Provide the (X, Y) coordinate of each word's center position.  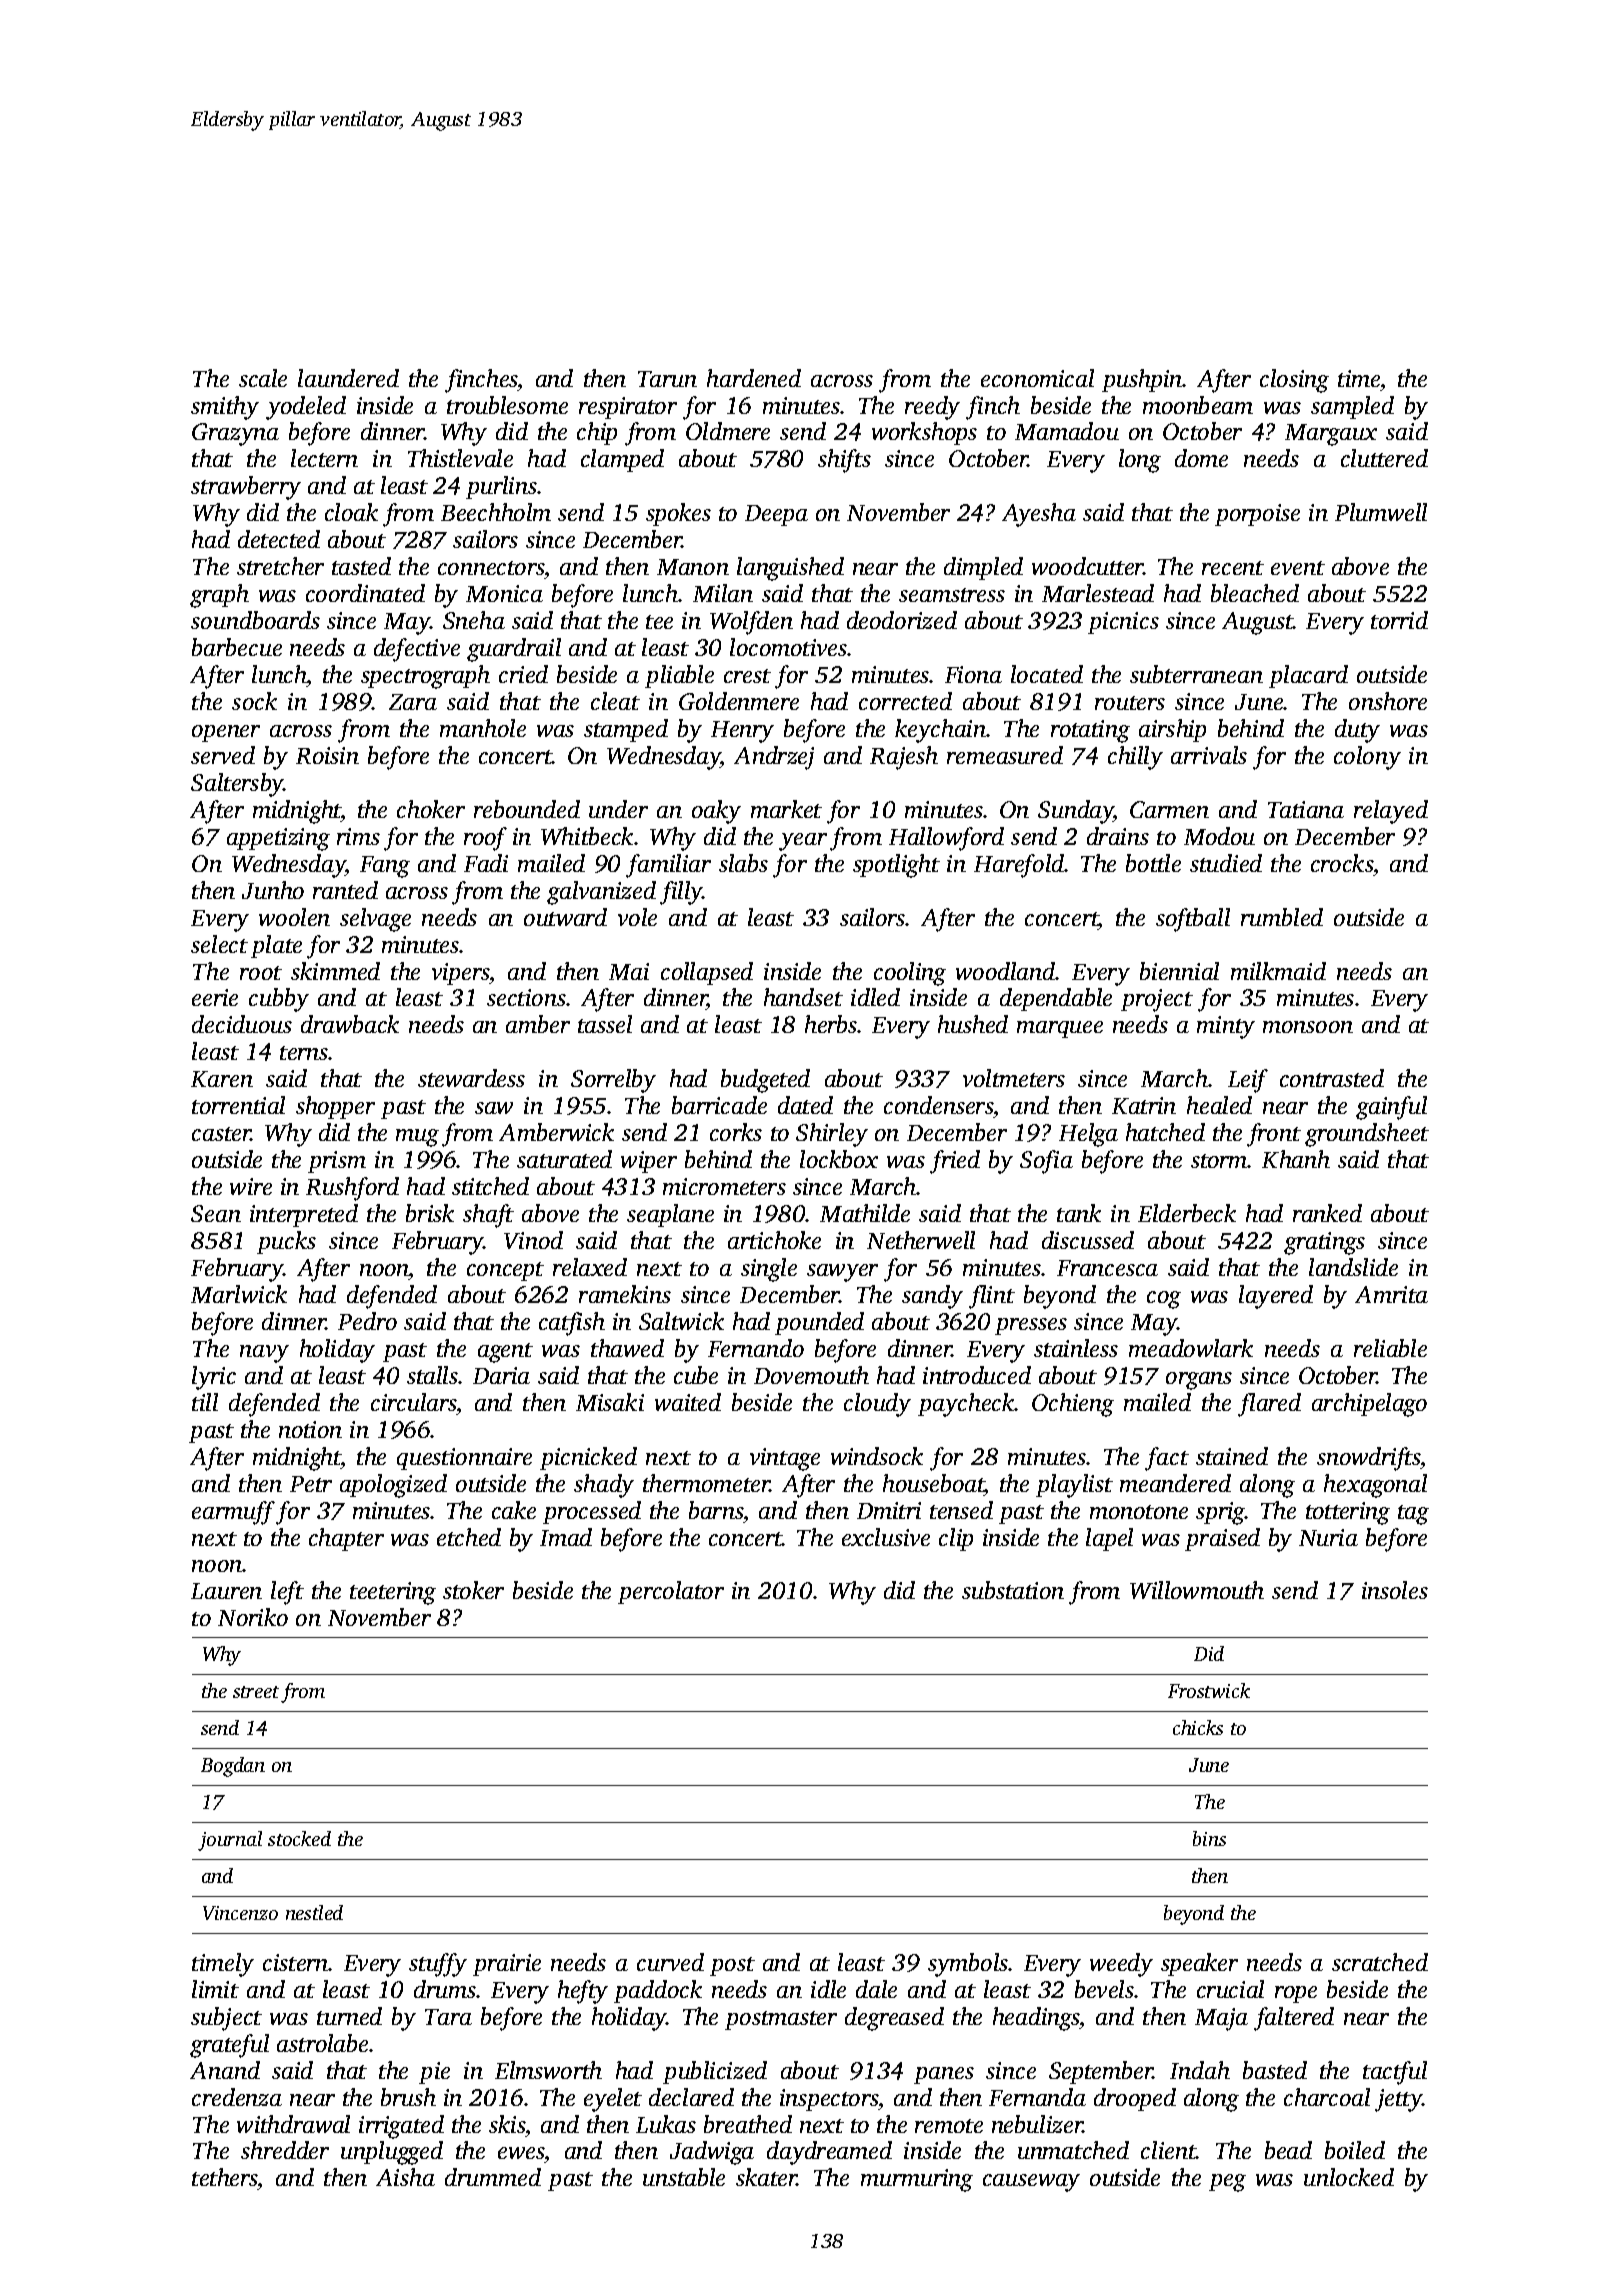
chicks (1198, 1727)
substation (1013, 1590)
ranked (1327, 1213)
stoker (473, 1590)
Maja (1221, 2019)
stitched (490, 1186)
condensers (938, 1105)
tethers (225, 2179)
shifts (844, 461)
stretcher (280, 566)
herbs (831, 1024)
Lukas (666, 2124)
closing (1294, 381)
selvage (375, 920)
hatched (1165, 1132)
